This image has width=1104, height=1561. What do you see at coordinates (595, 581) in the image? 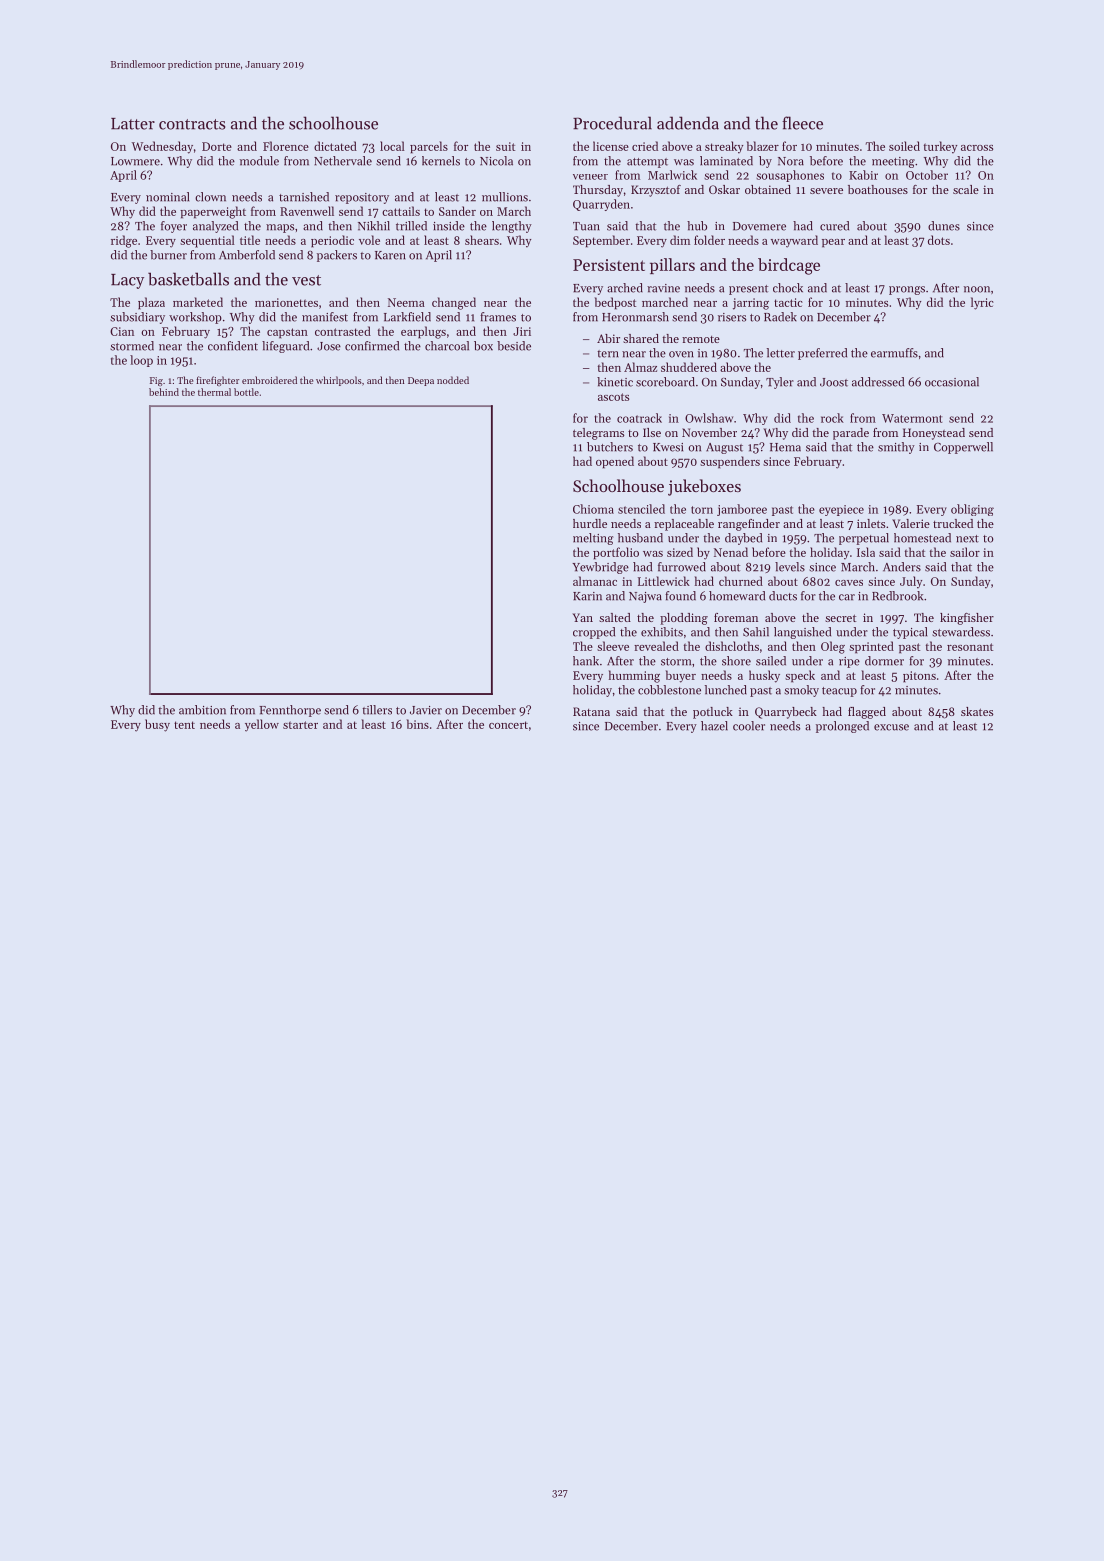
I see `almanac` at bounding box center [595, 581].
